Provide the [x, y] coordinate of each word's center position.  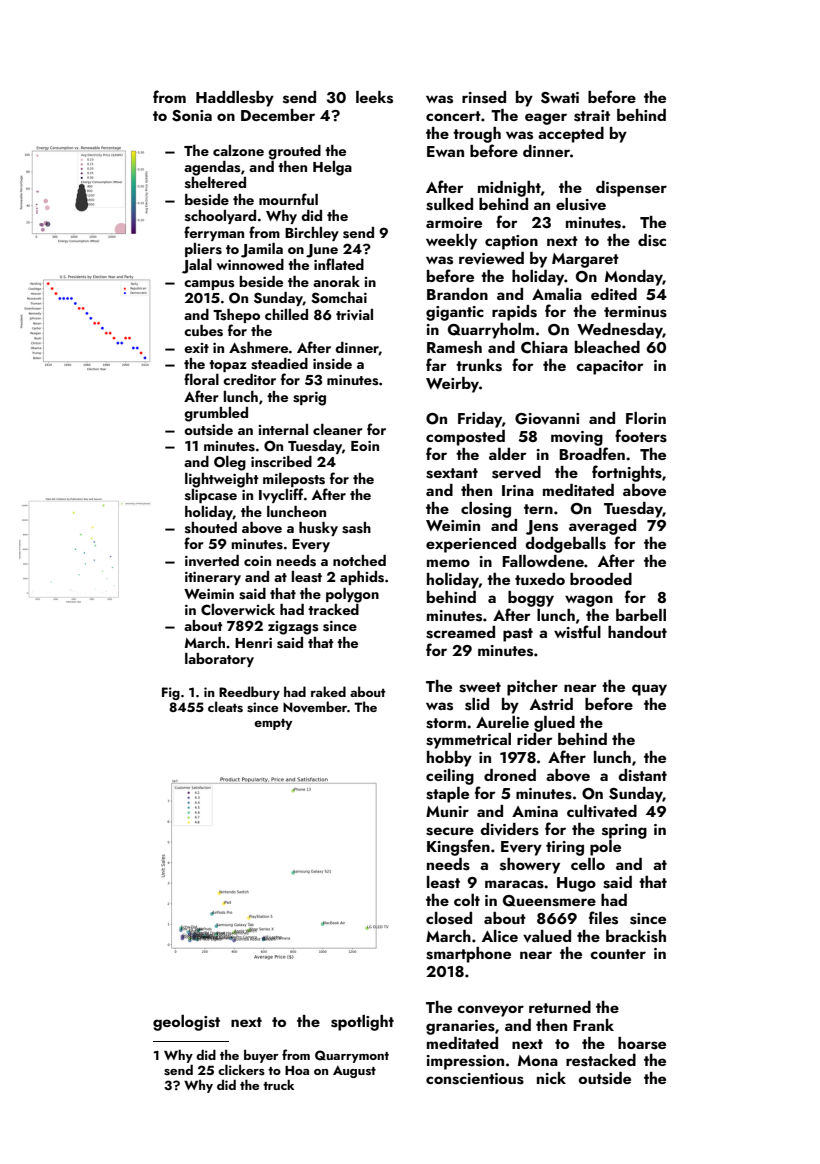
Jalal [197, 266]
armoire [454, 222]
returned [560, 1007]
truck [278, 1084]
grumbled [216, 414]
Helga [332, 168]
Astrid [551, 704]
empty [273, 724]
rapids [514, 313]
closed [449, 918]
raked [328, 691]
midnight [509, 189]
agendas [212, 168]
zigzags [293, 628]
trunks [479, 365]
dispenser [631, 189]
